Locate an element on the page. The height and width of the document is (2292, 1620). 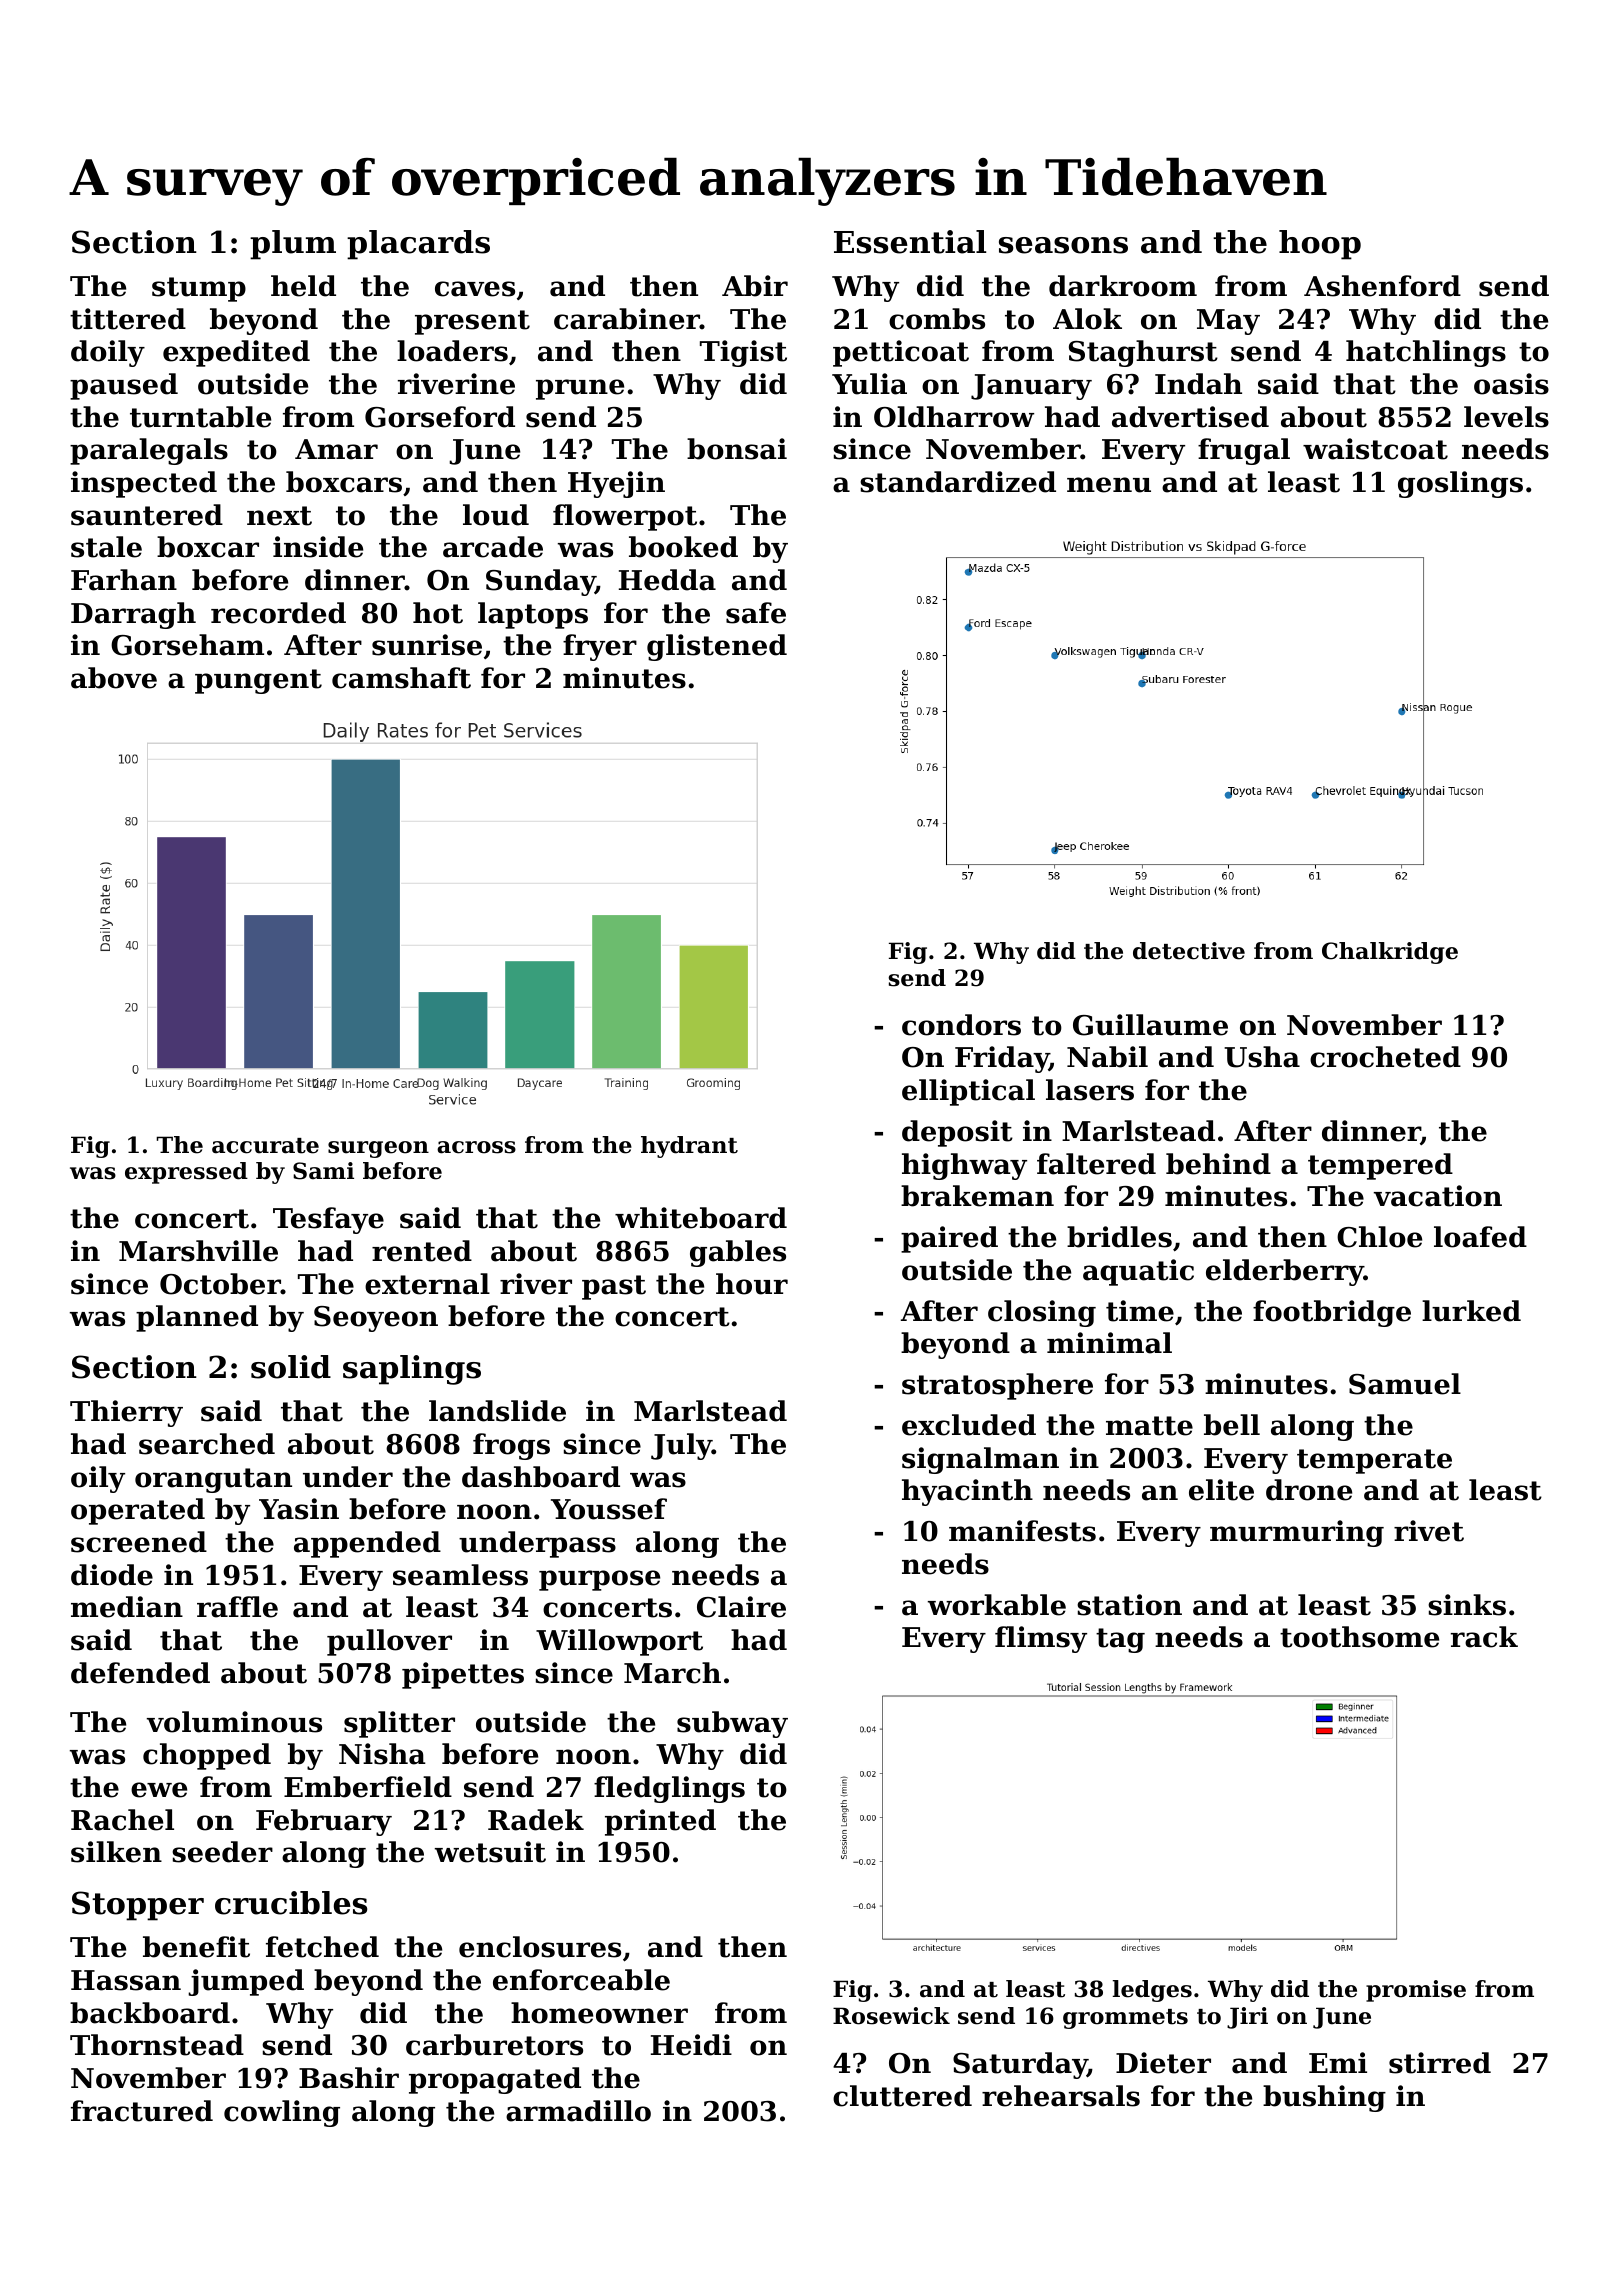
hatchlings is located at coordinates (1426, 353).
